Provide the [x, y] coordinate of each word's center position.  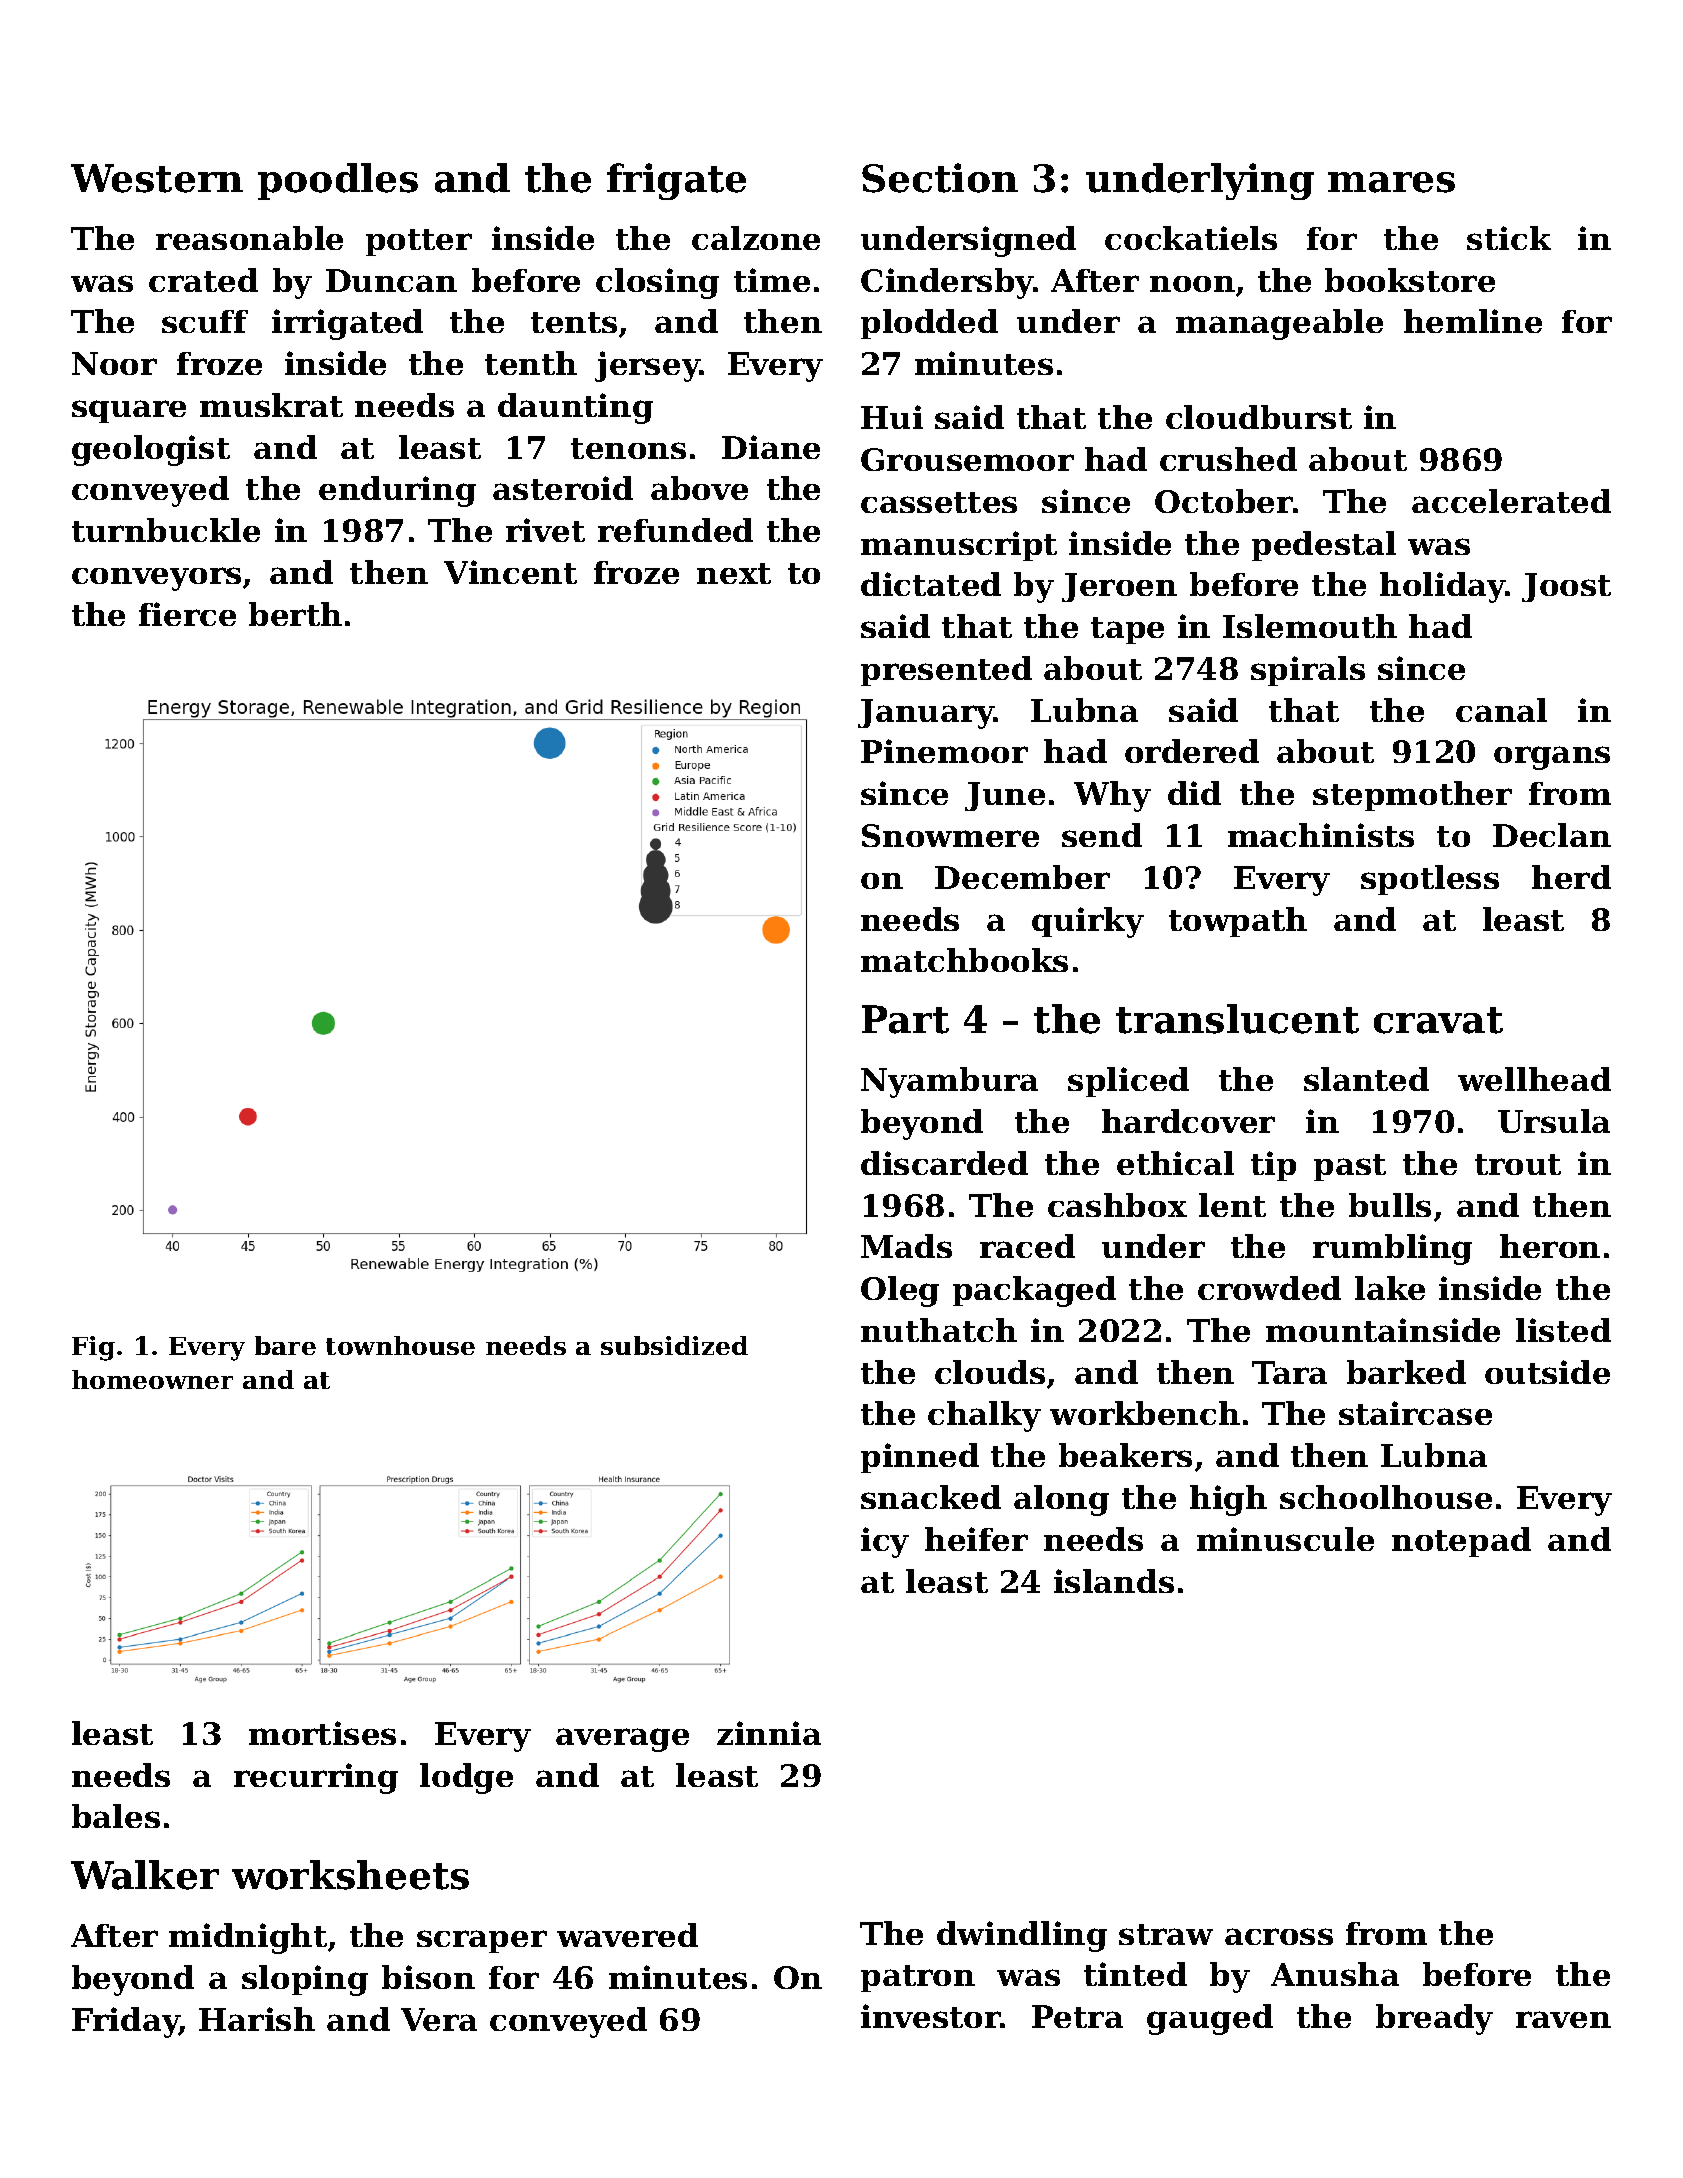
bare [285, 1345]
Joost [1566, 587]
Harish [257, 2019]
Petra [1077, 2016]
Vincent [510, 572]
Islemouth [1310, 626]
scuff [205, 321]
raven [1563, 2019]
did [1194, 793]
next [734, 573]
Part [905, 1019]
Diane [771, 447]
